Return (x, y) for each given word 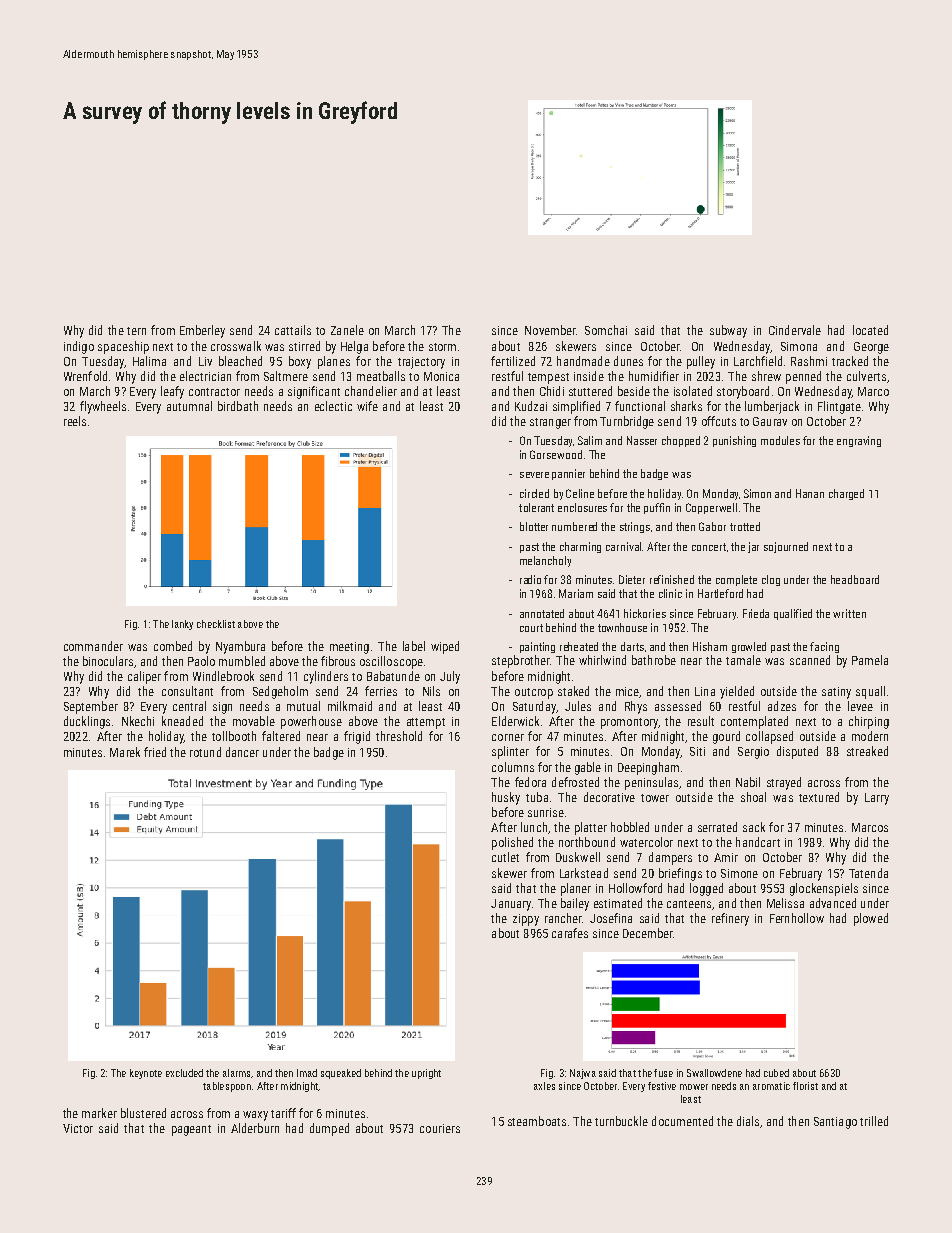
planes (334, 362)
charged (846, 494)
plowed (871, 919)
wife (367, 406)
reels (75, 421)
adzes (782, 706)
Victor (78, 1128)
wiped (445, 647)
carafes (570, 933)
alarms (236, 1073)
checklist (216, 624)
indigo (79, 347)
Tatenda (868, 873)
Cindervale (795, 330)
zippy (526, 920)
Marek (125, 752)
